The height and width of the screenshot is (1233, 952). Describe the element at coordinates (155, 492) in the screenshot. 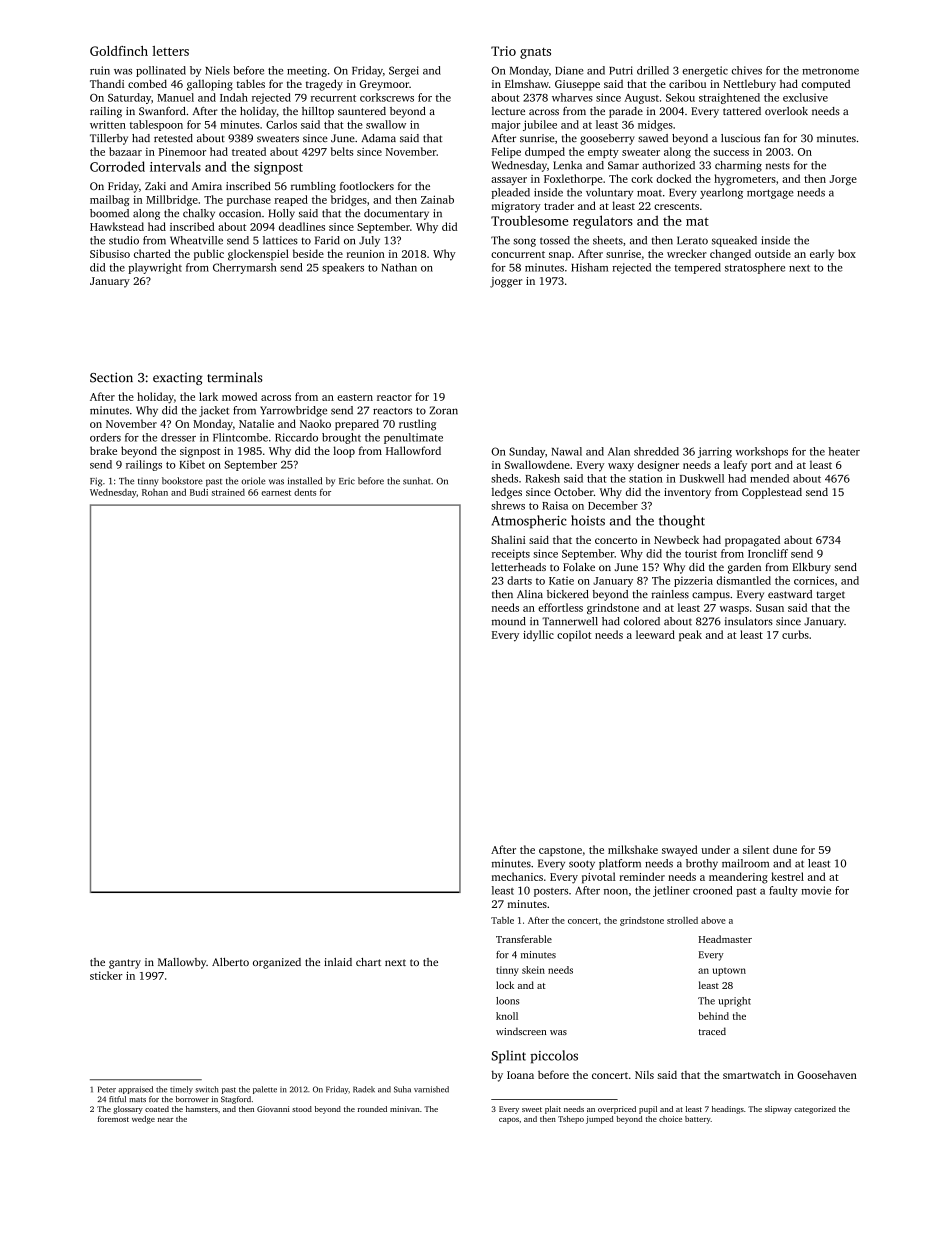

I see `Rohan` at that location.
